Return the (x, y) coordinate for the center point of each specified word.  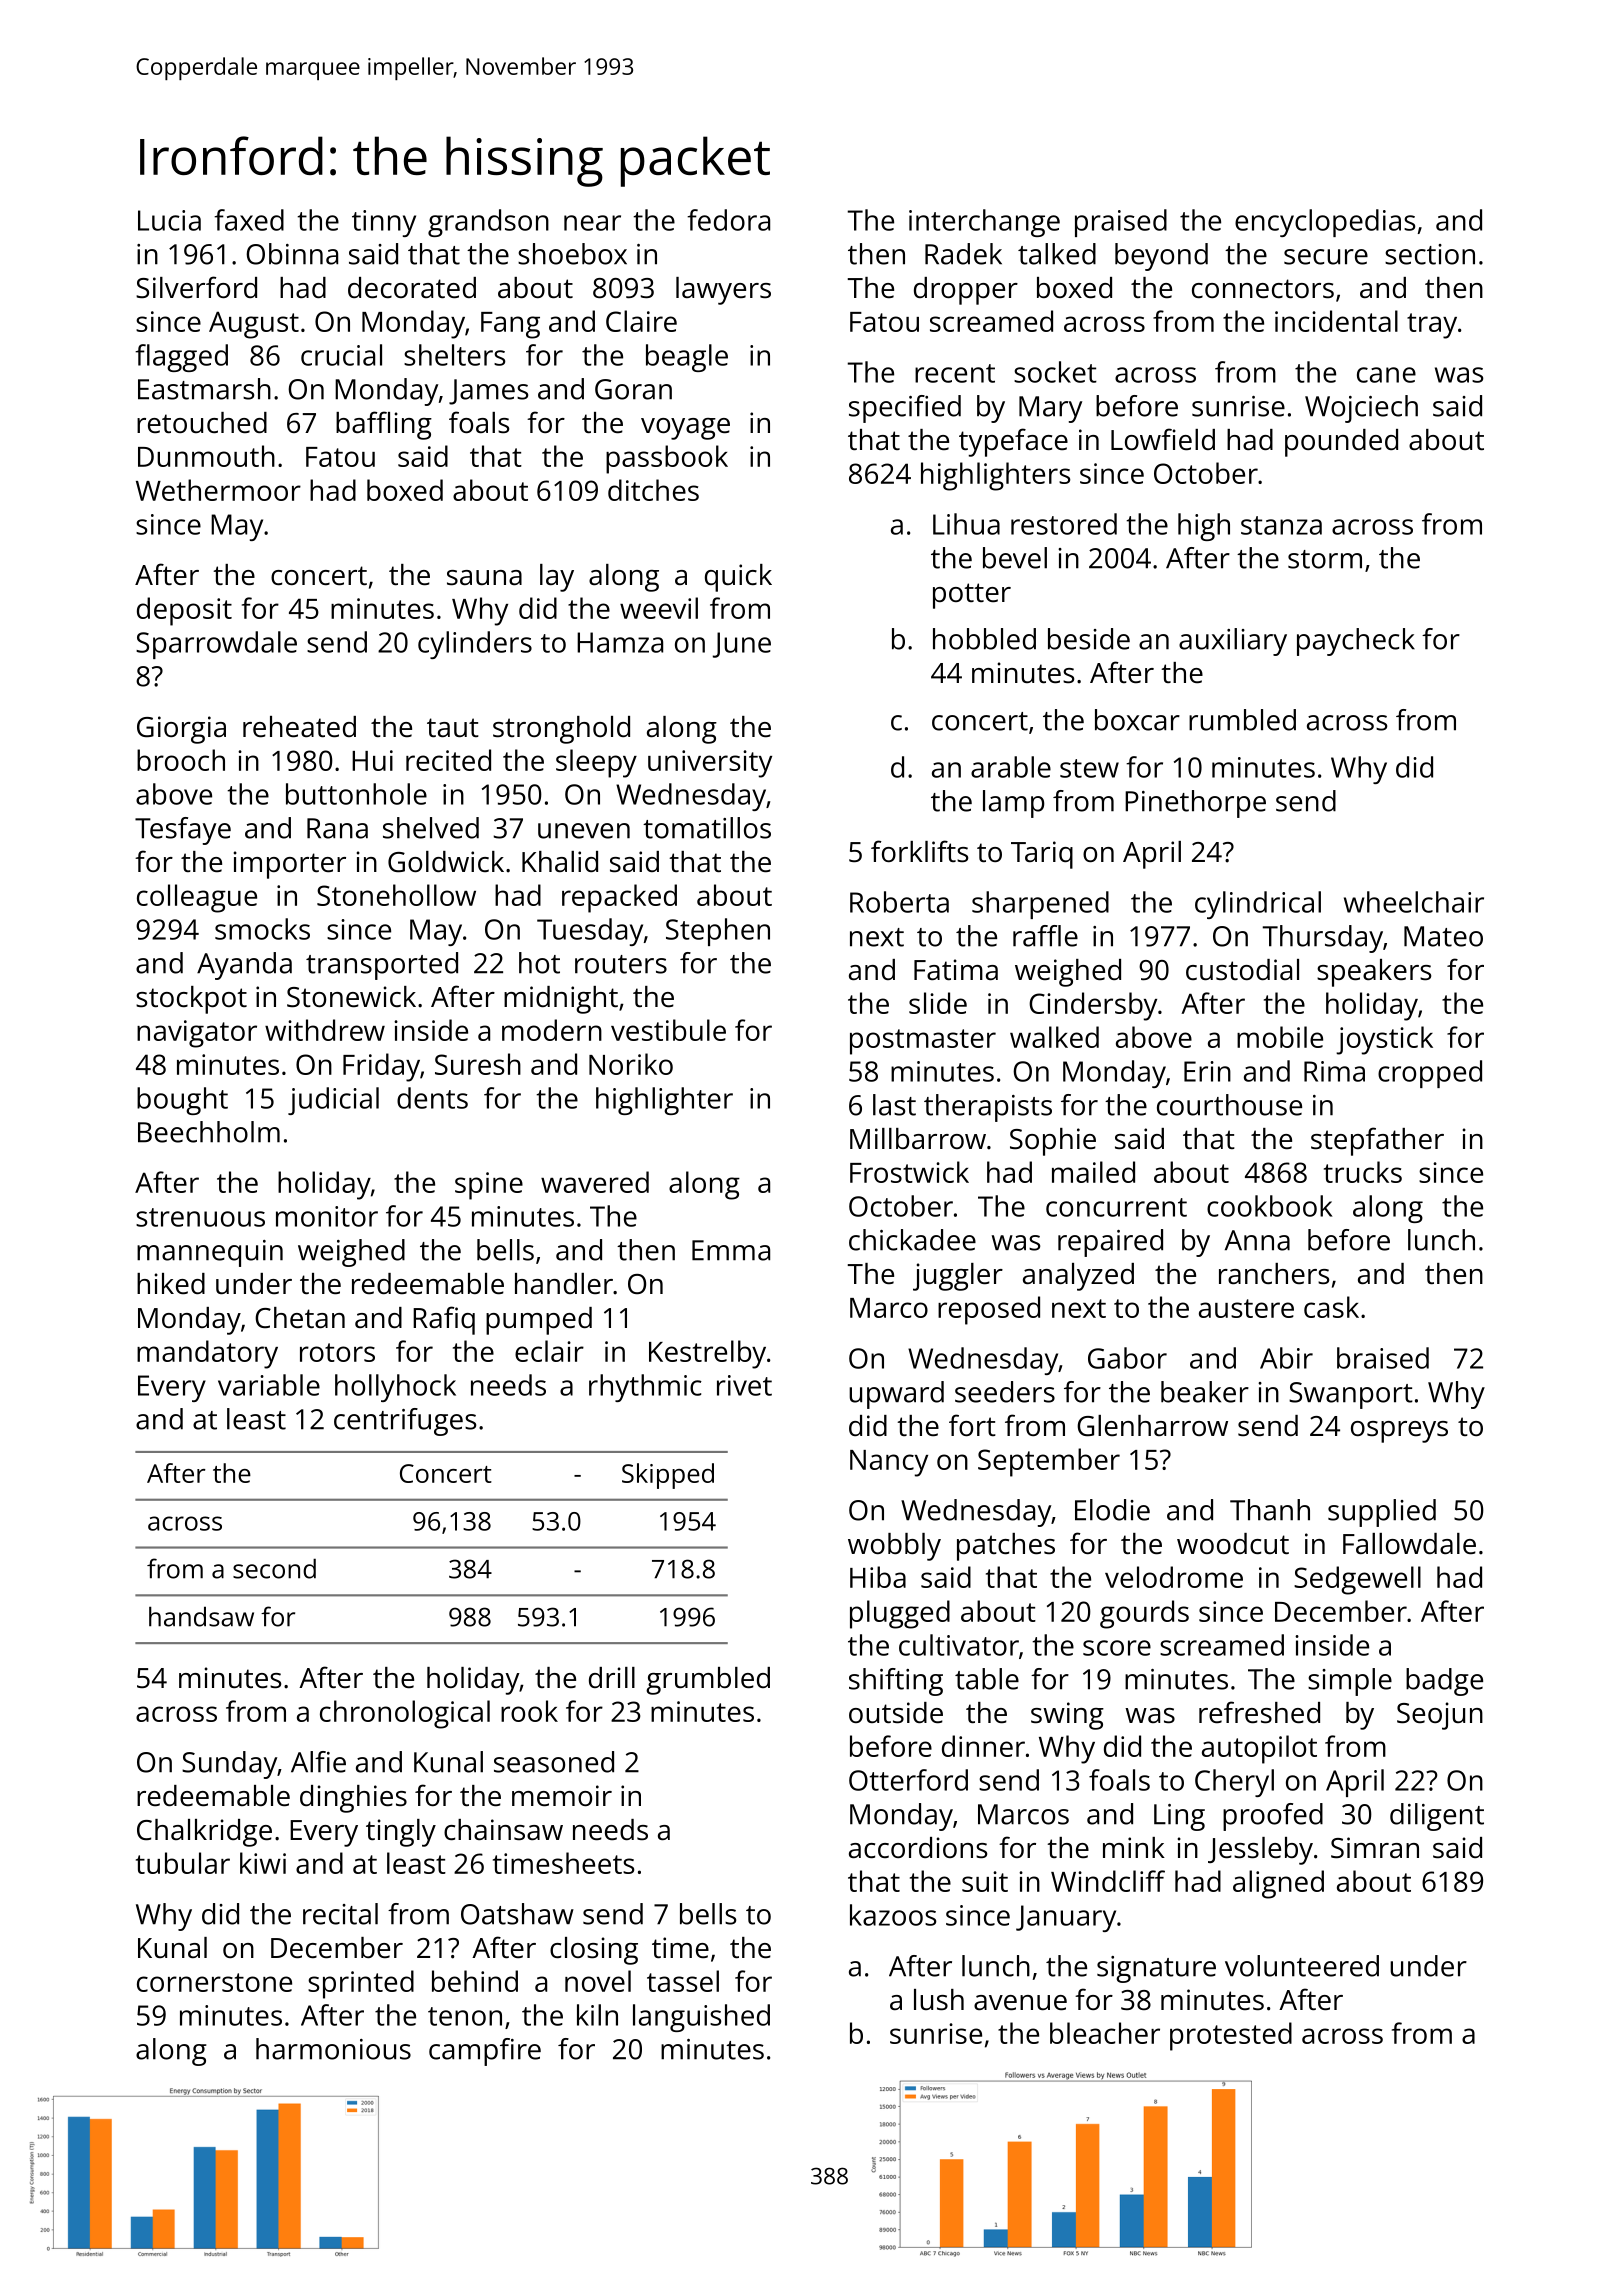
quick (738, 578)
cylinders (475, 645)
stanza (1281, 525)
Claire (641, 321)
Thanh (1270, 1510)
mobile (1280, 1037)
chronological (405, 1714)
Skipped (668, 1476)
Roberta (899, 902)
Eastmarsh (204, 389)
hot (539, 963)
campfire (485, 2052)
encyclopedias (1325, 223)
